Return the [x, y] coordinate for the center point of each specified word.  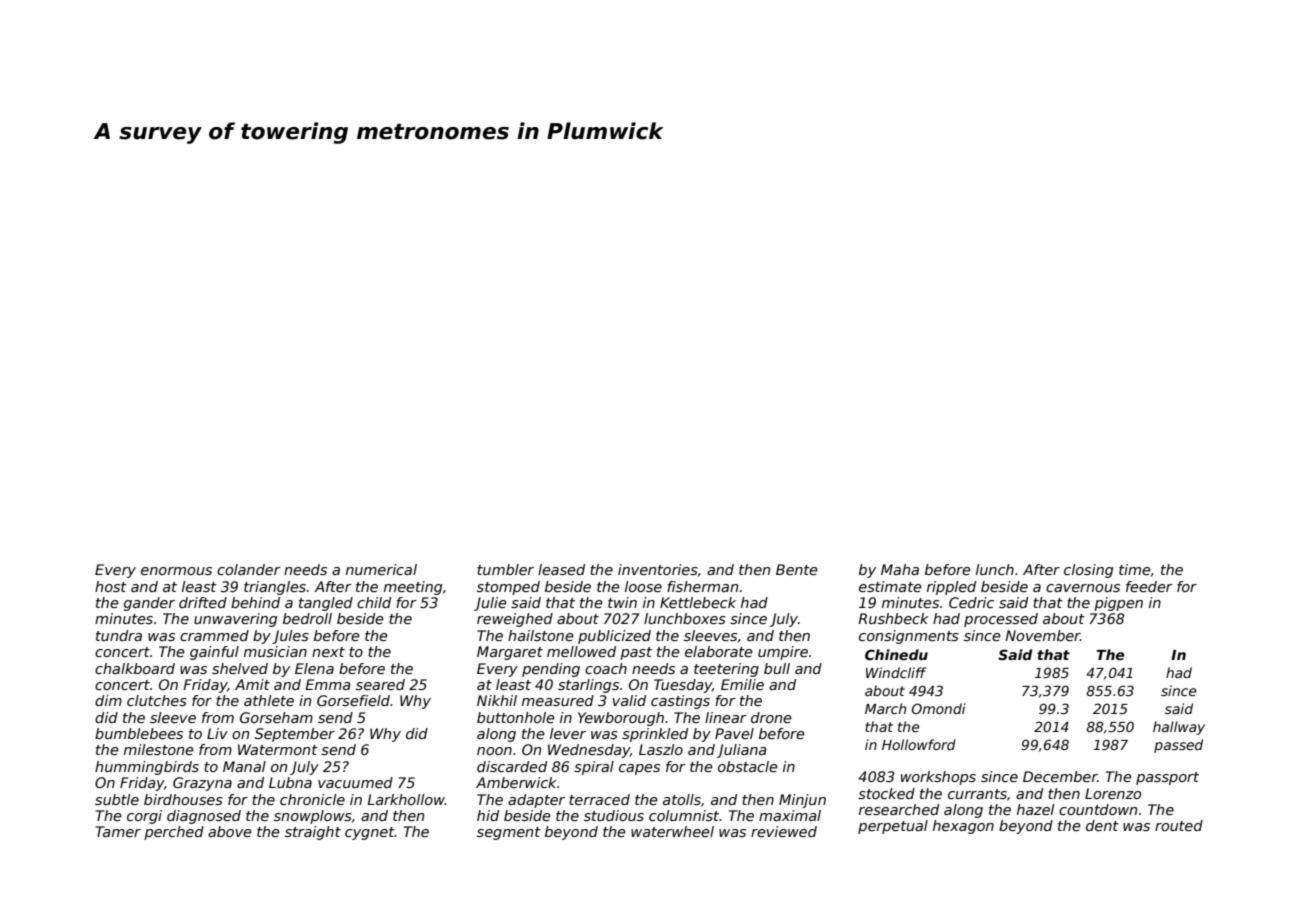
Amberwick [516, 782]
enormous [176, 571]
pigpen [1118, 604]
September [295, 735]
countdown [1098, 809]
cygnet [370, 833]
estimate [890, 586]
